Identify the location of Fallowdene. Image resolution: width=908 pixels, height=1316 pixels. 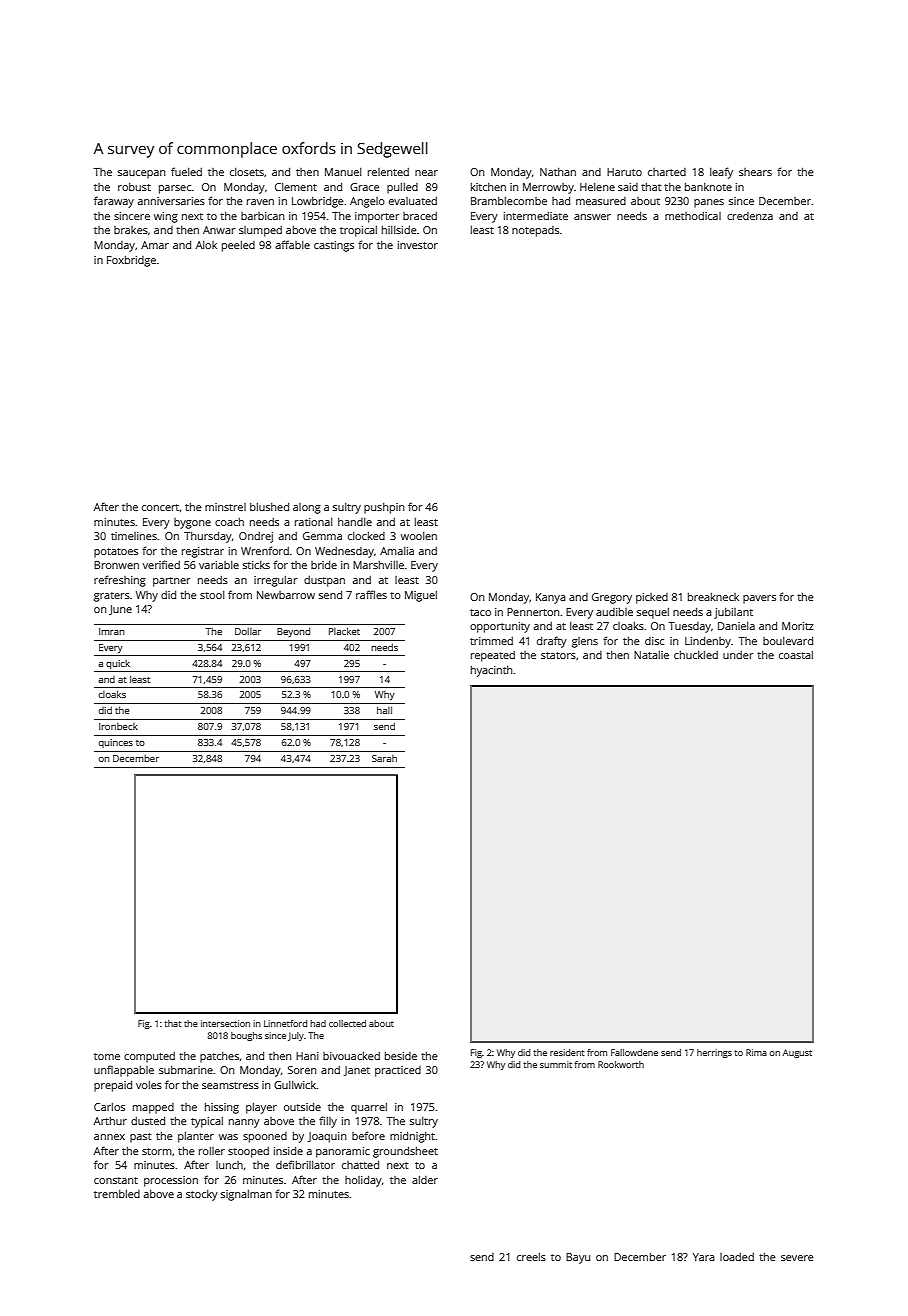
(634, 1052).
